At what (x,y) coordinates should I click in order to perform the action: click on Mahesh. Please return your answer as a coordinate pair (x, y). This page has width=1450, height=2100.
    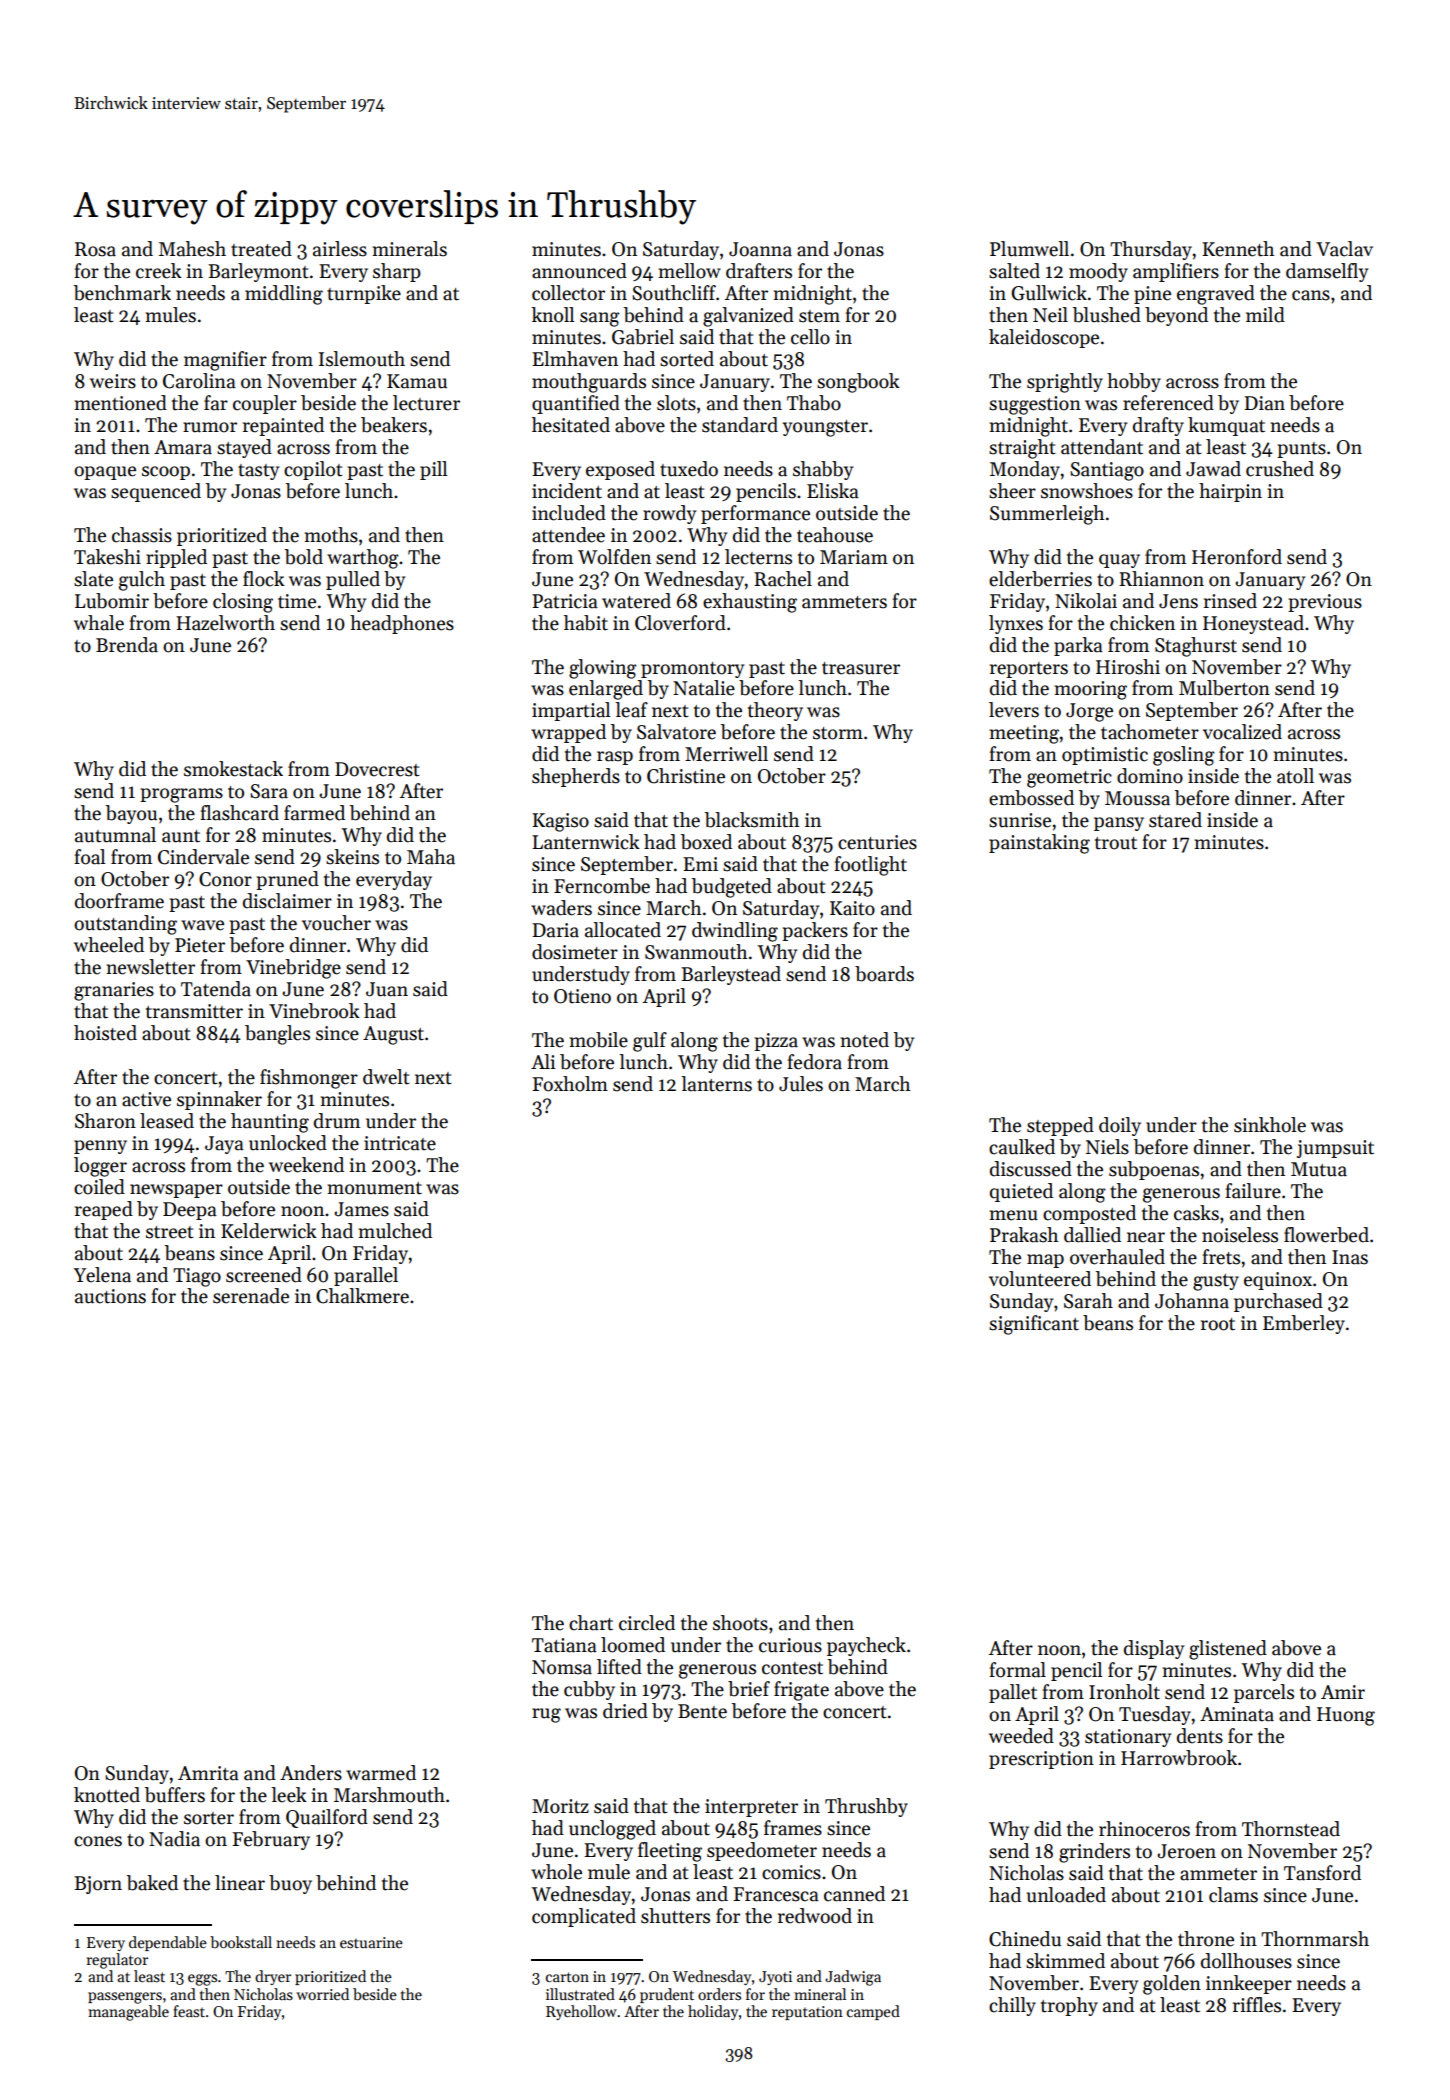
    Looking at the image, I should click on (192, 249).
